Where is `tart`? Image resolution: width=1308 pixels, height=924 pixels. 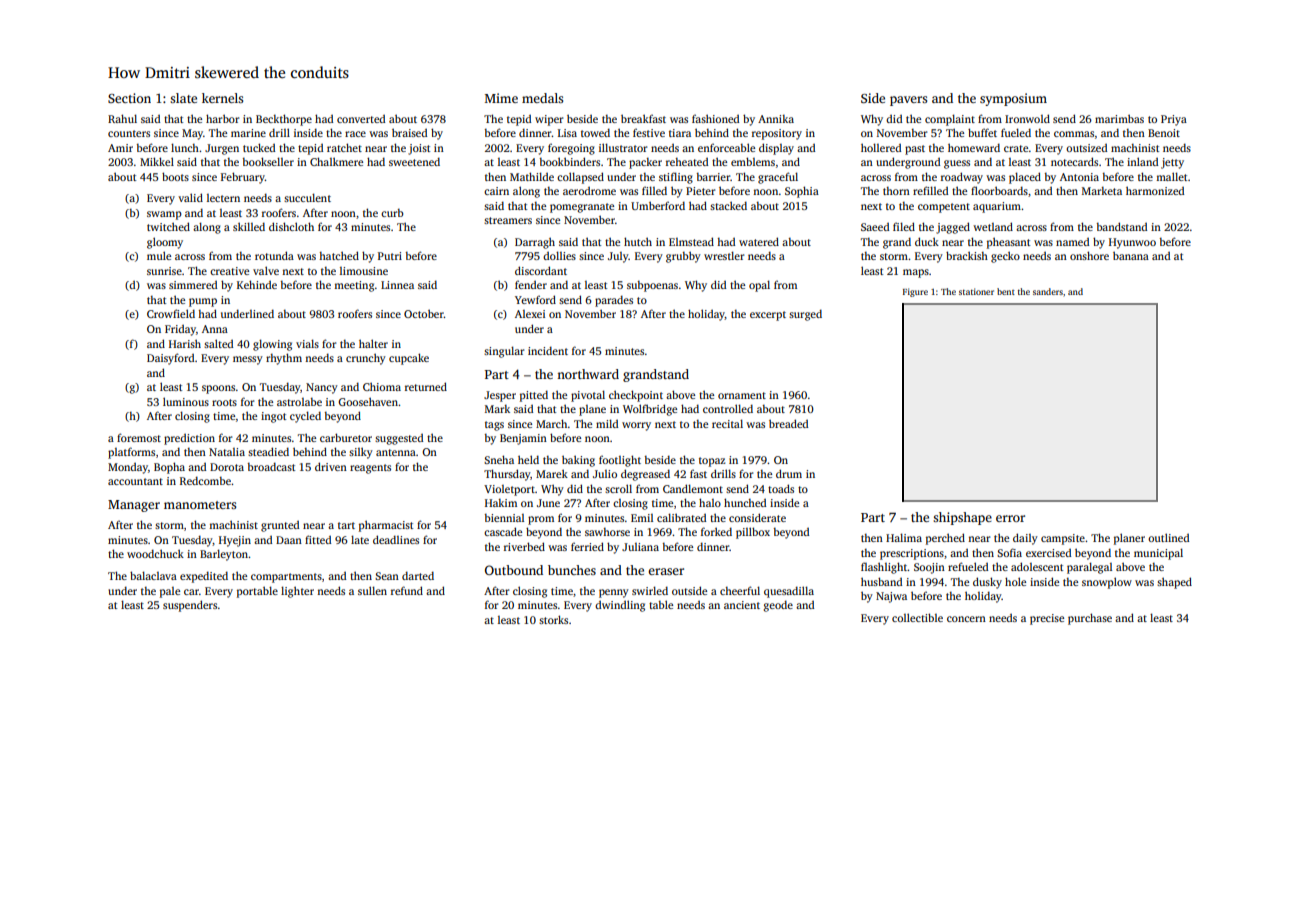 tart is located at coordinates (346, 525).
